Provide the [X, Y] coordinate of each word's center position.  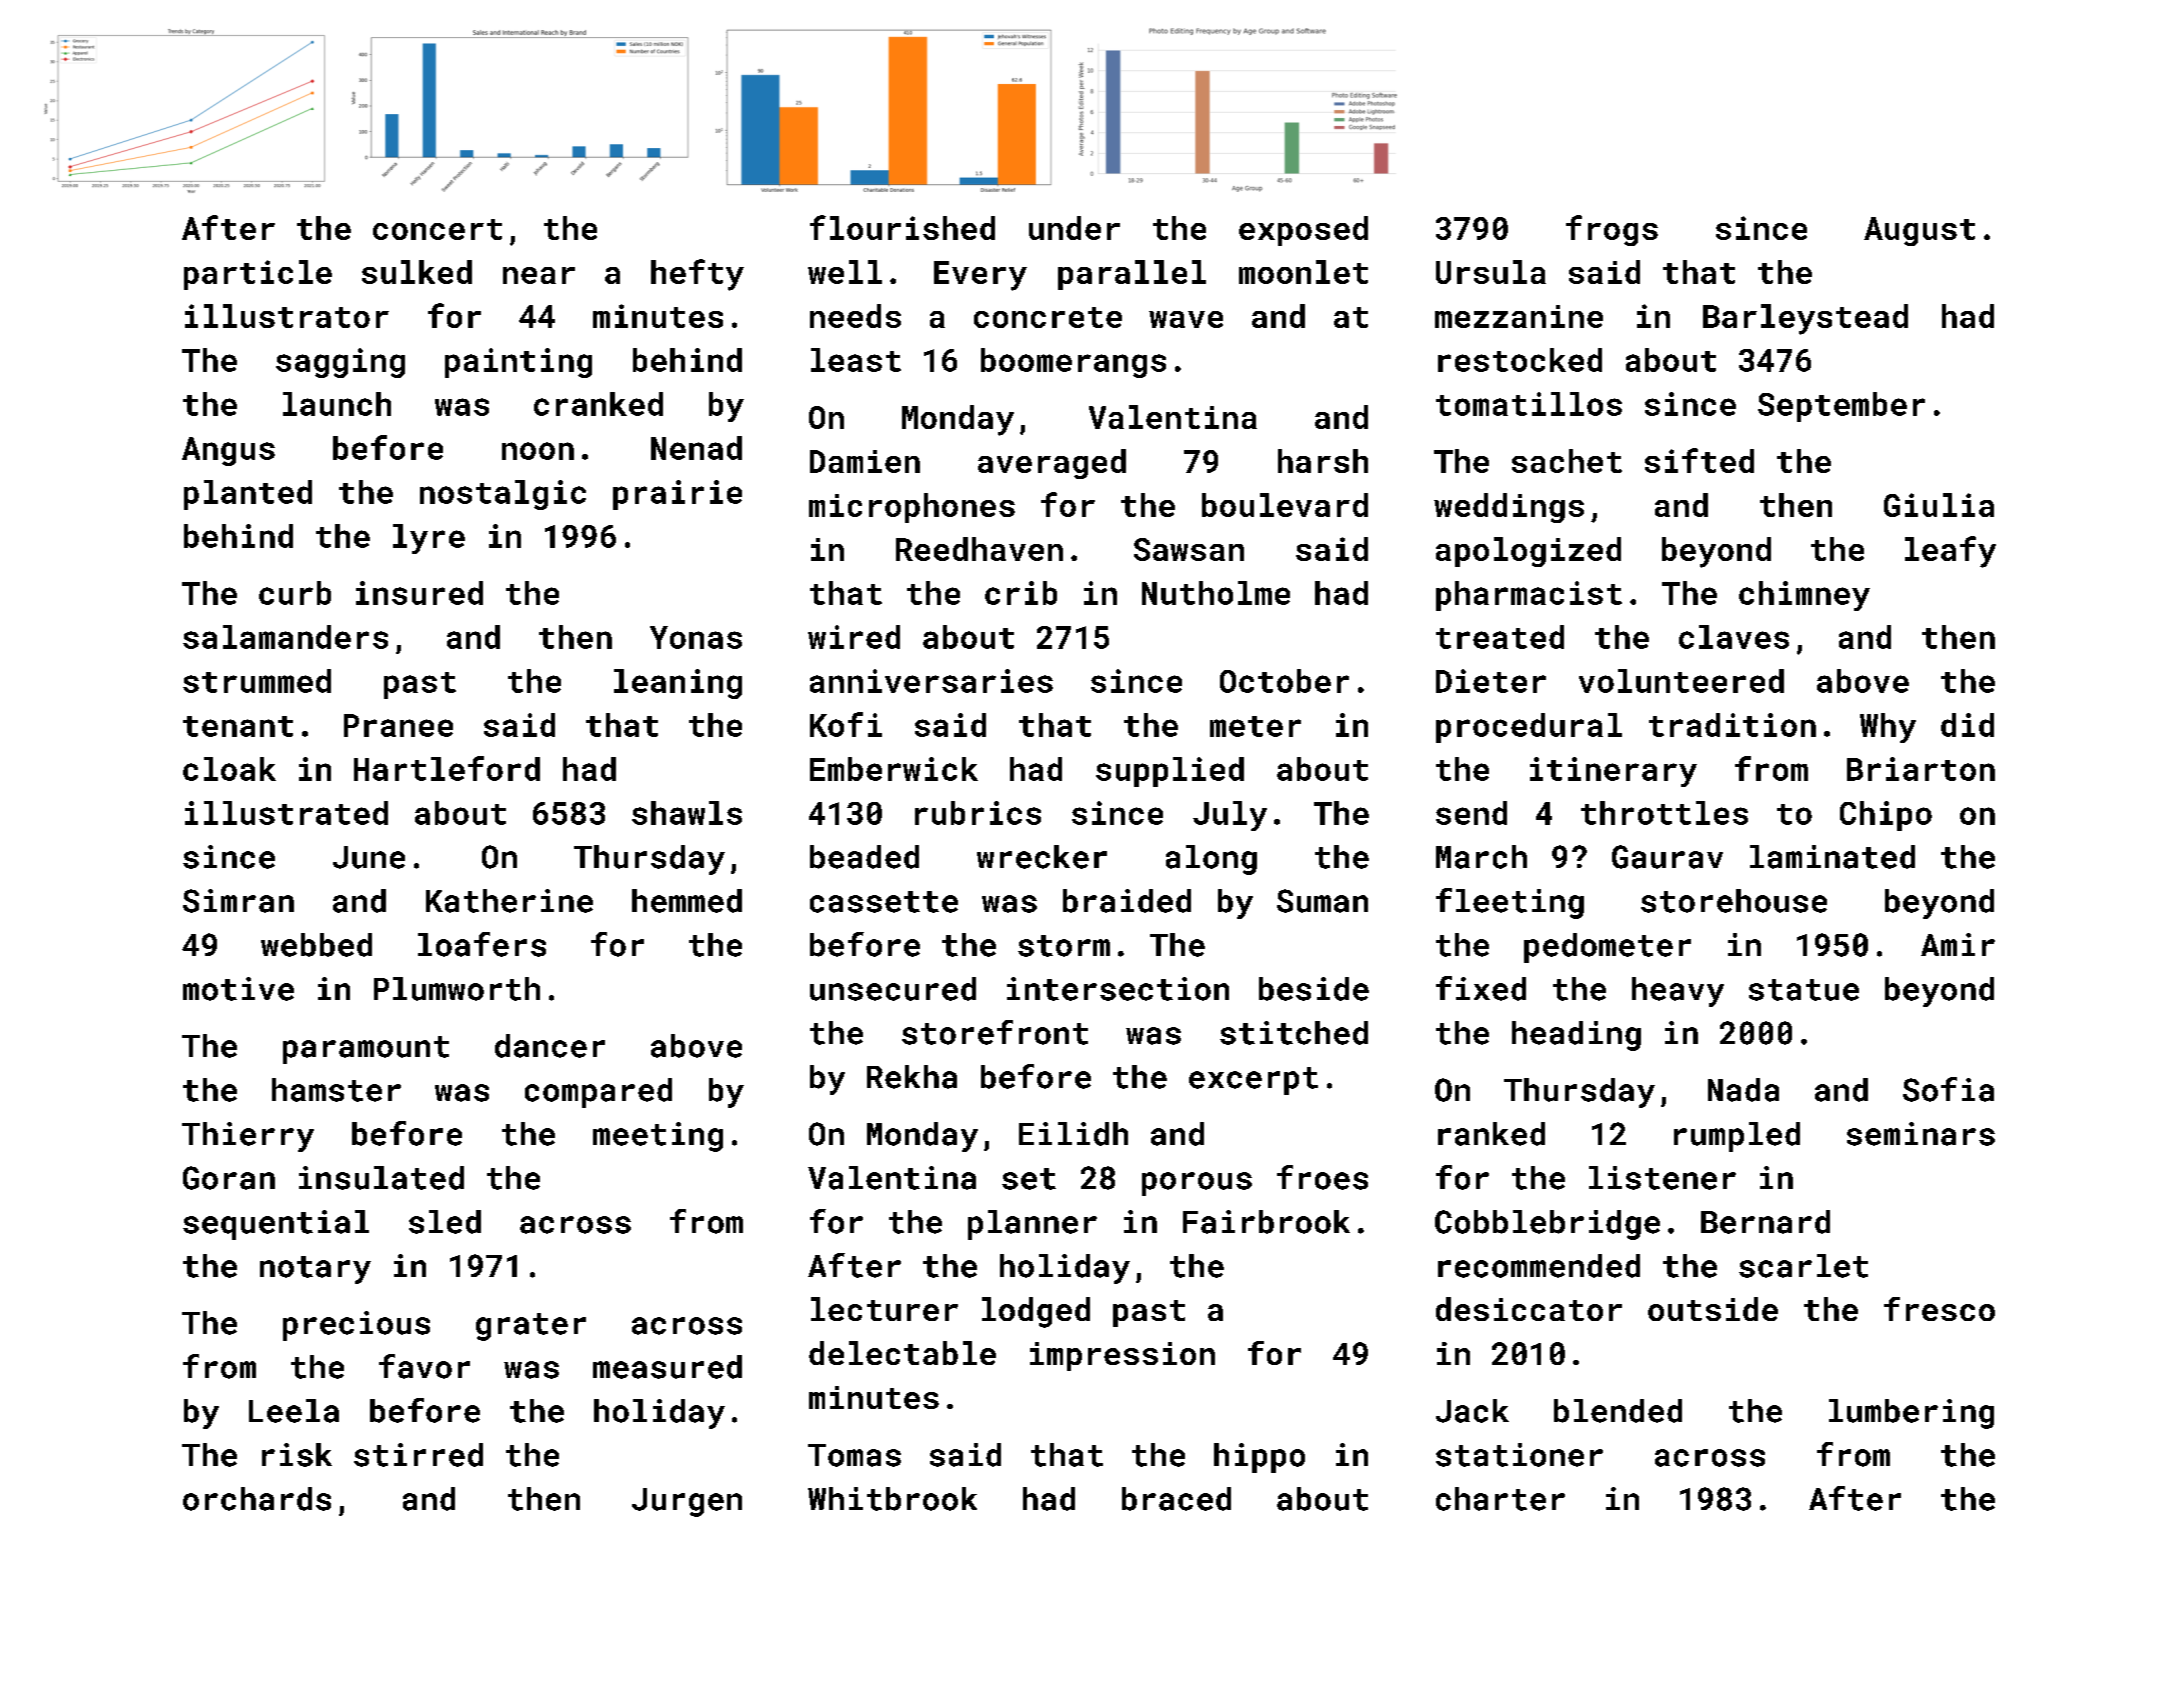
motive [238, 989]
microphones [912, 508]
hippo [1259, 1458]
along [1211, 860]
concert [437, 229]
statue [1804, 990]
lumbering [1911, 1414]
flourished [902, 227]
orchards [257, 1499]
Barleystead [1805, 319]
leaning [678, 684]
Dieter [1491, 681]
